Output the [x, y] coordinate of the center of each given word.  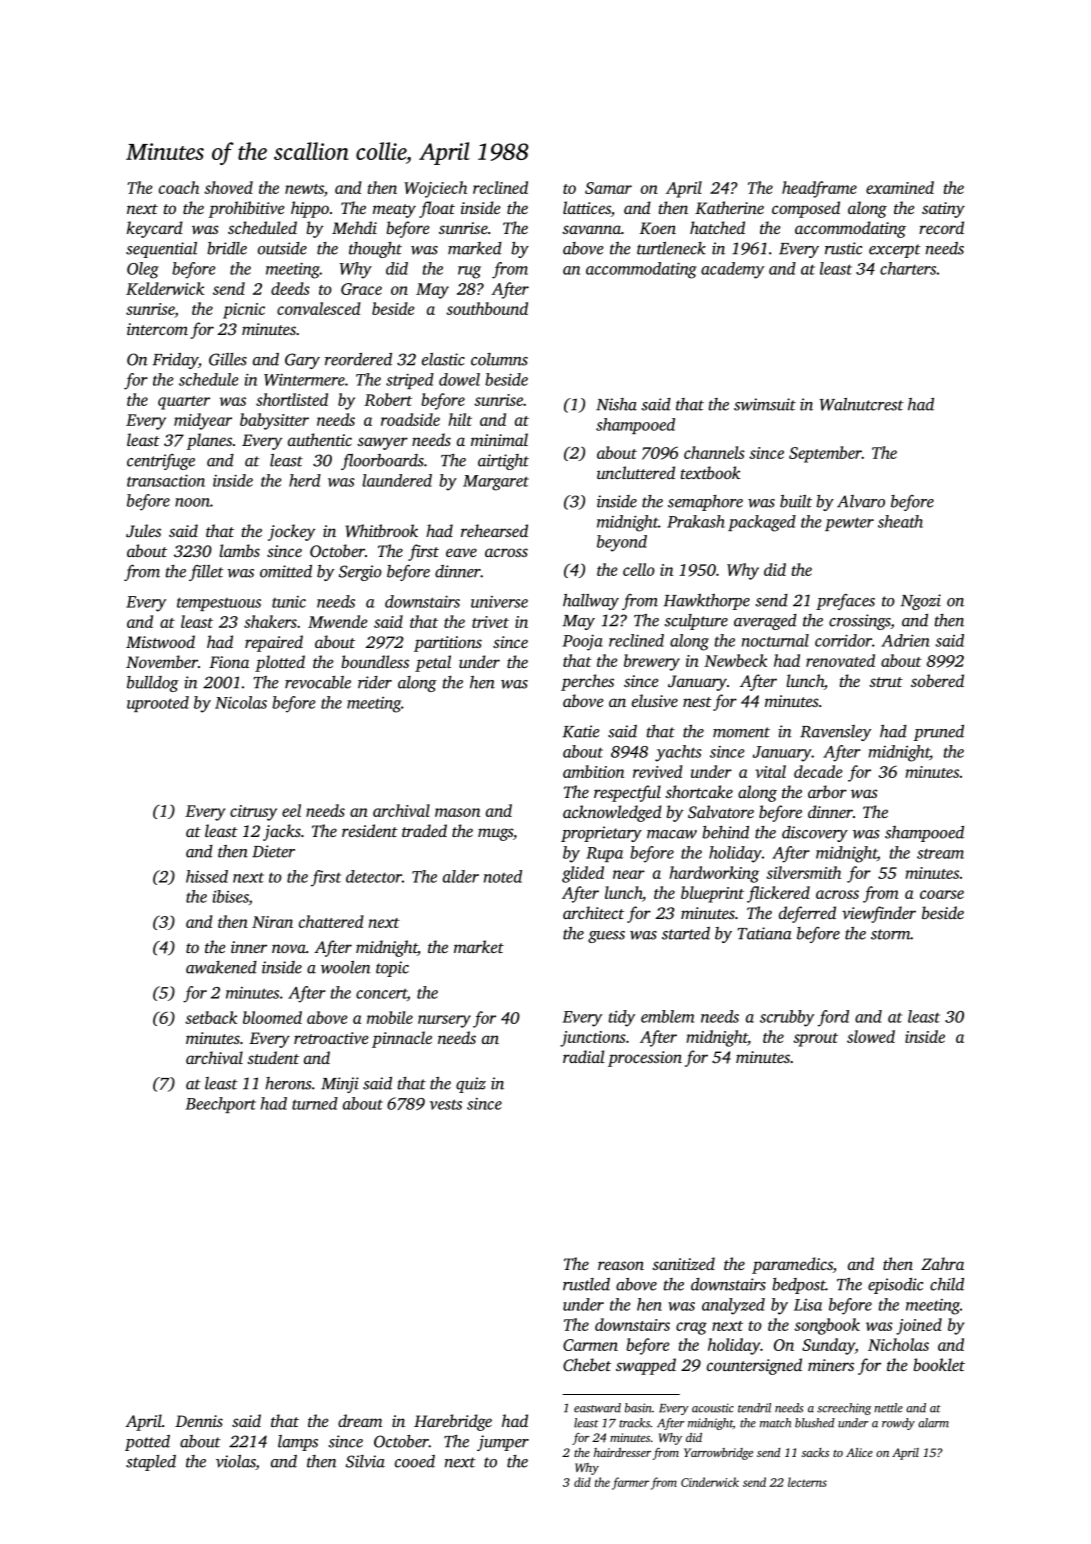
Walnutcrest [862, 404]
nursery [444, 1021]
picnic [244, 311]
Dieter [273, 851]
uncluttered [636, 472]
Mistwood [160, 641]
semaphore [705, 503]
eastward [597, 1408]
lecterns [807, 1482]
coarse [942, 894]
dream [360, 1420]
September [825, 454]
